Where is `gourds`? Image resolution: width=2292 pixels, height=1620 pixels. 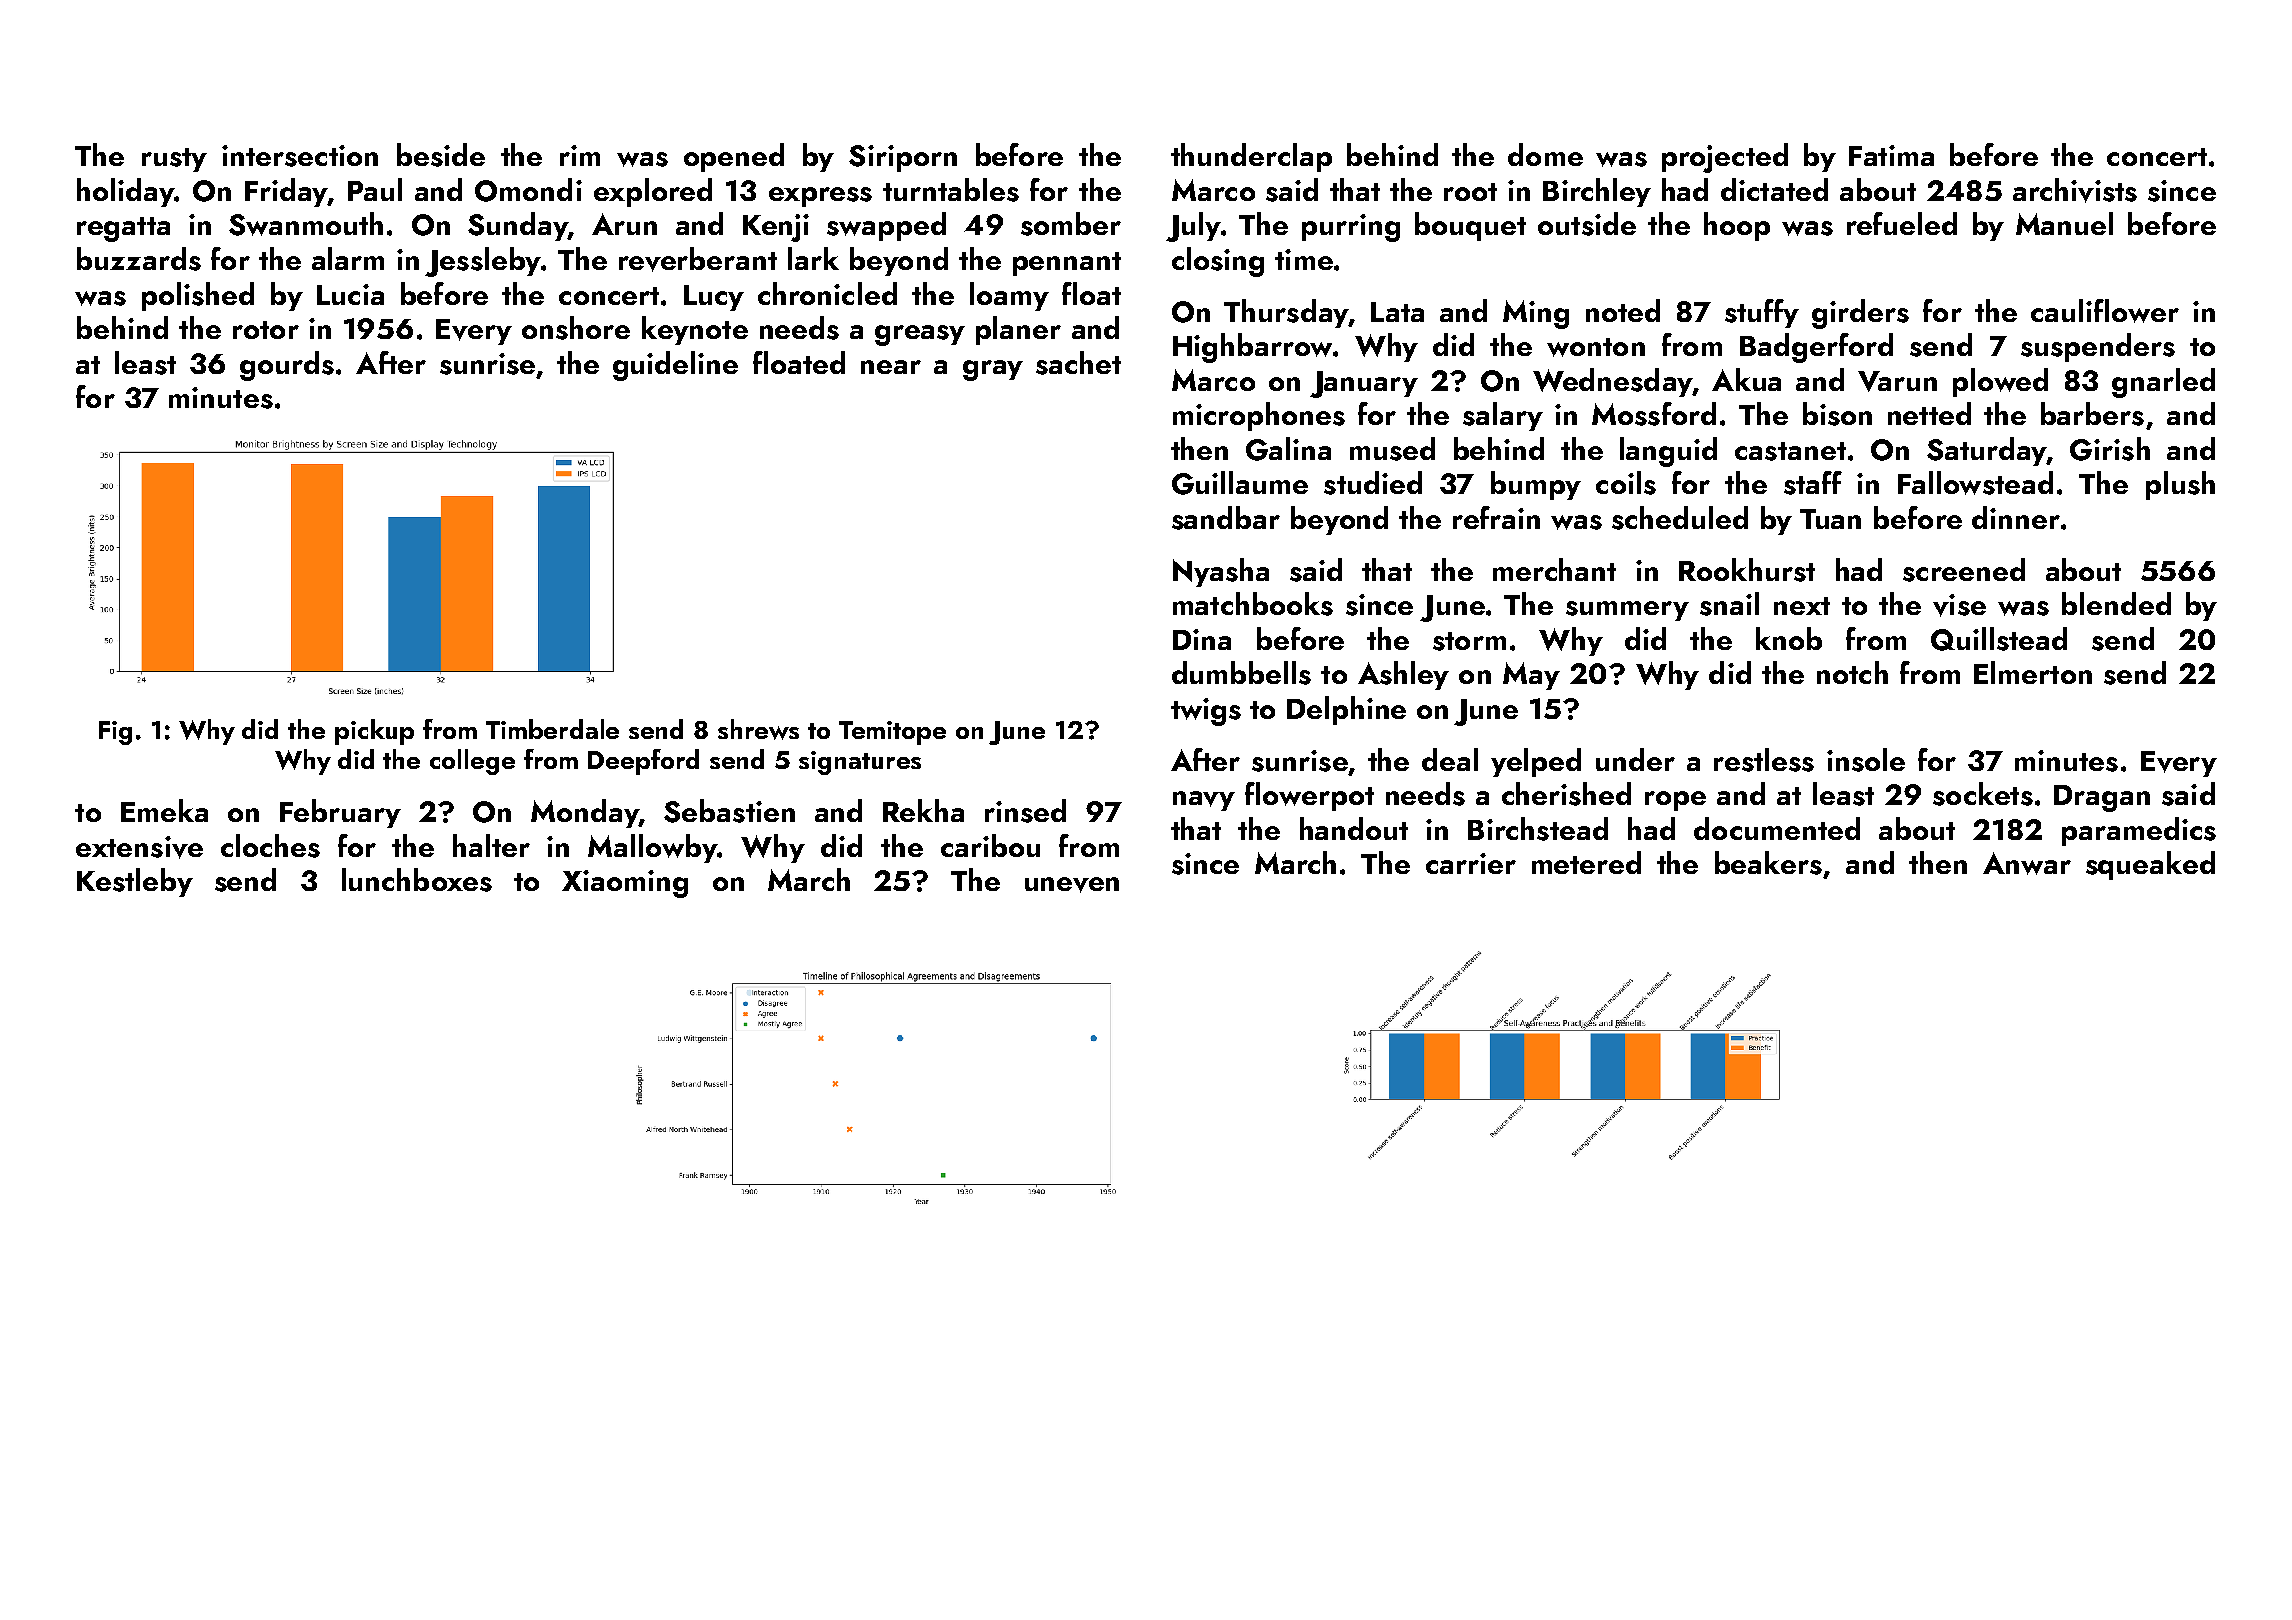
gourds is located at coordinates (287, 366).
